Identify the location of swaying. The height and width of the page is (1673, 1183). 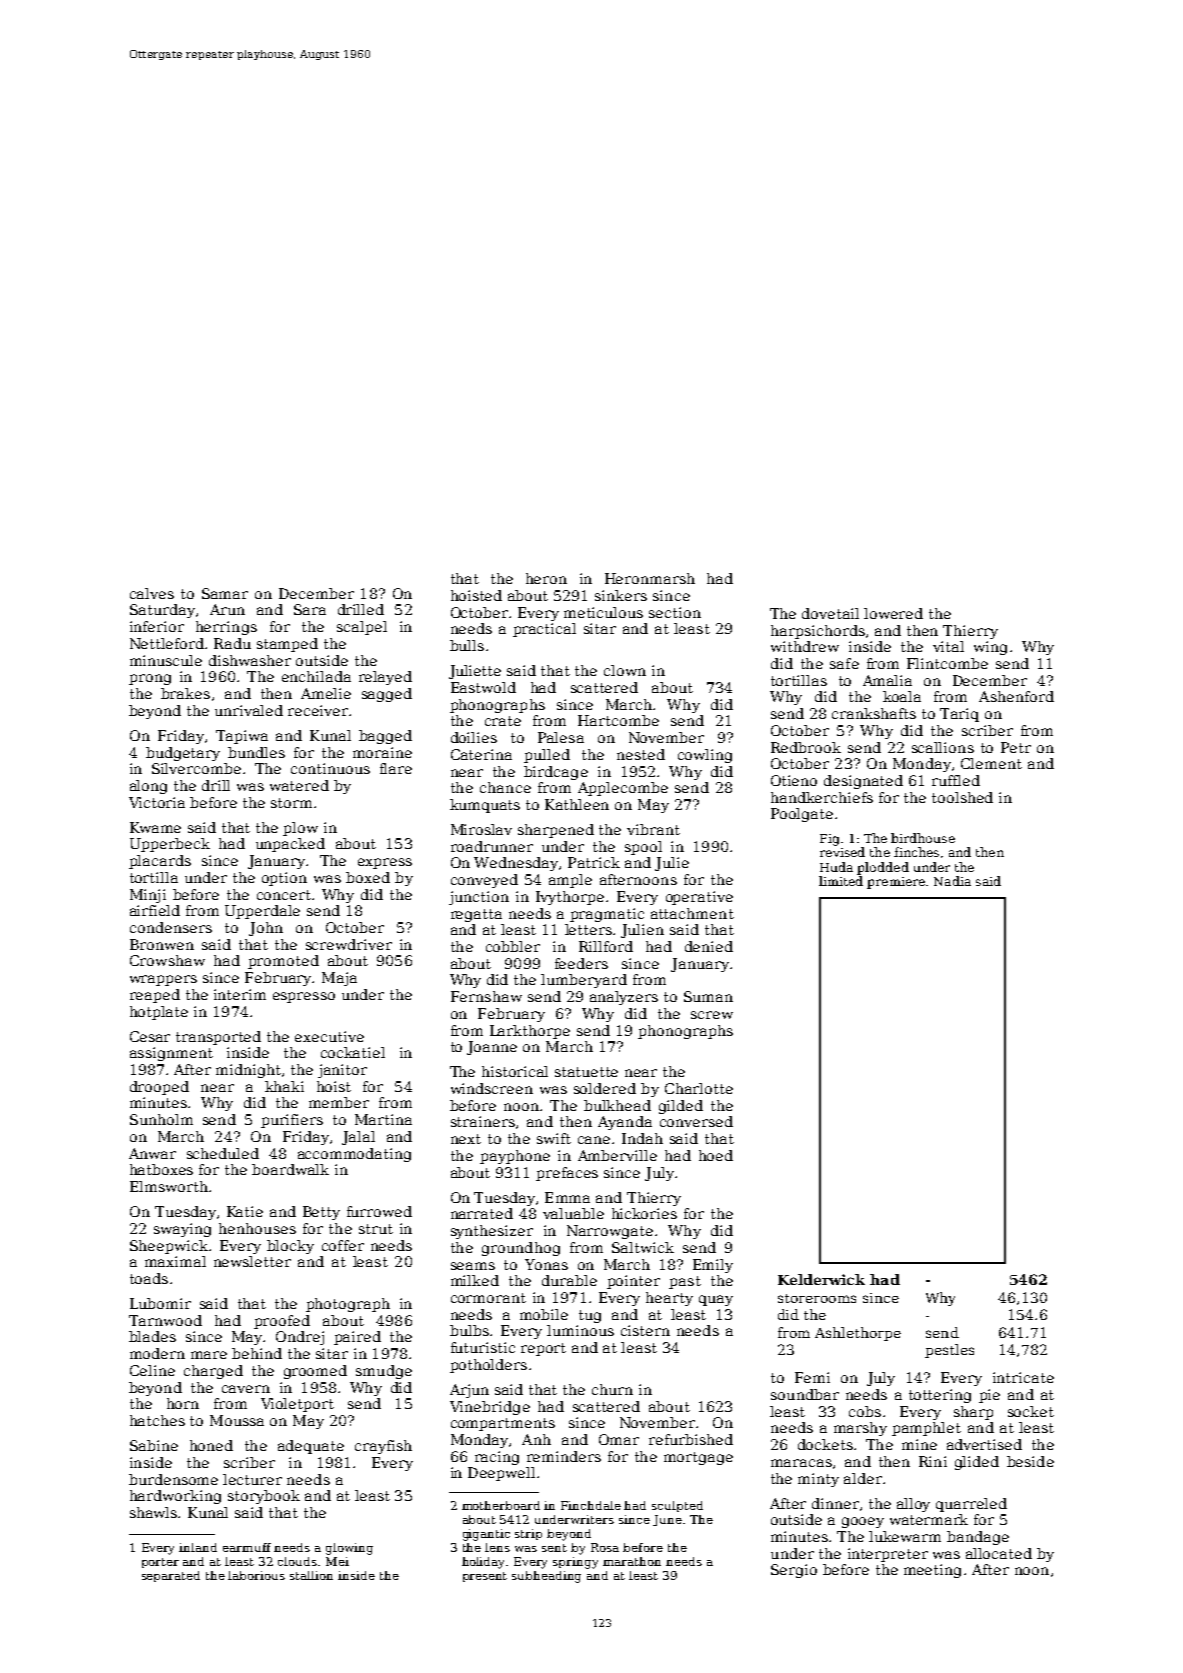
(182, 1230).
